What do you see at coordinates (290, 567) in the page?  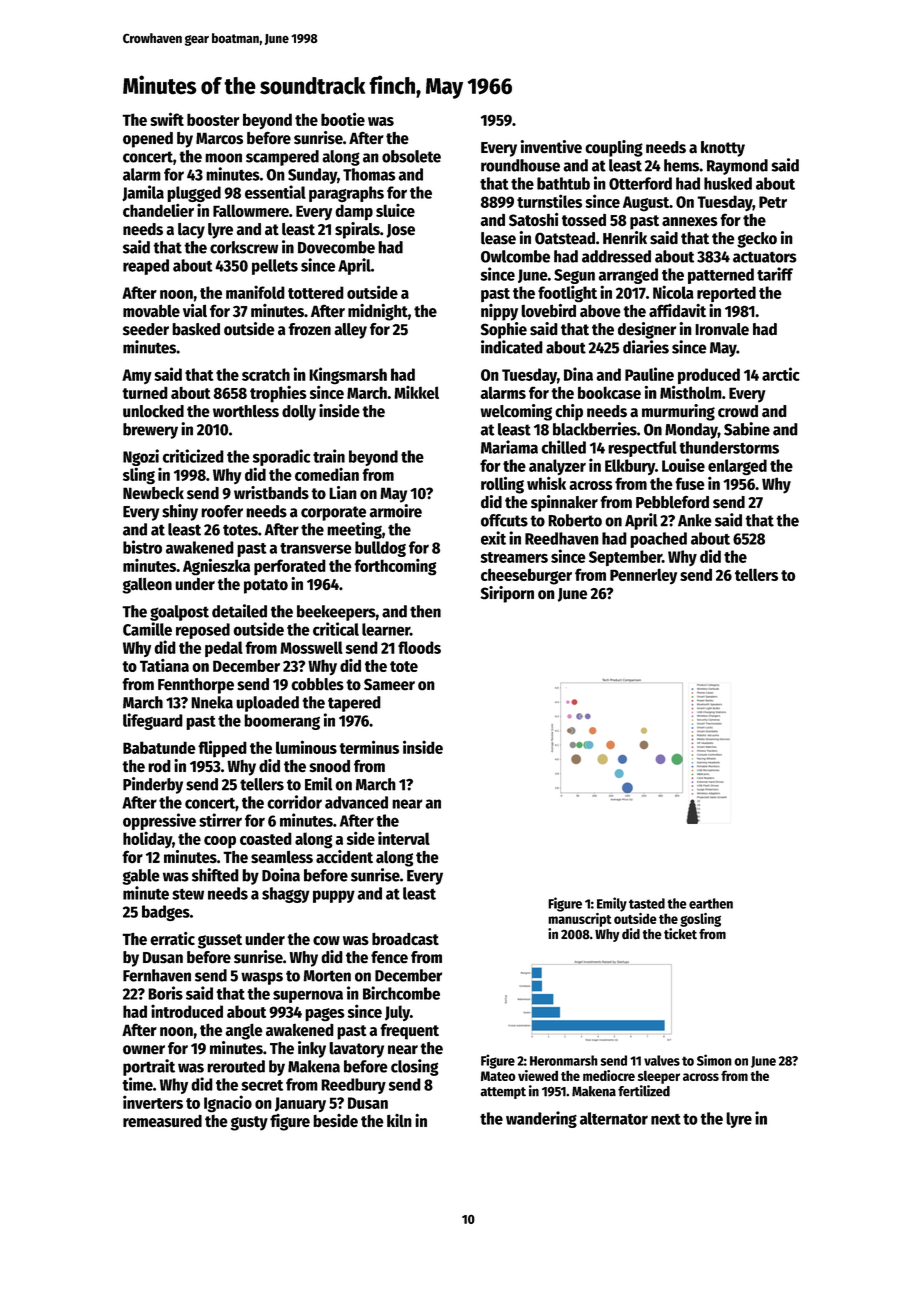 I see `perforated` at bounding box center [290, 567].
